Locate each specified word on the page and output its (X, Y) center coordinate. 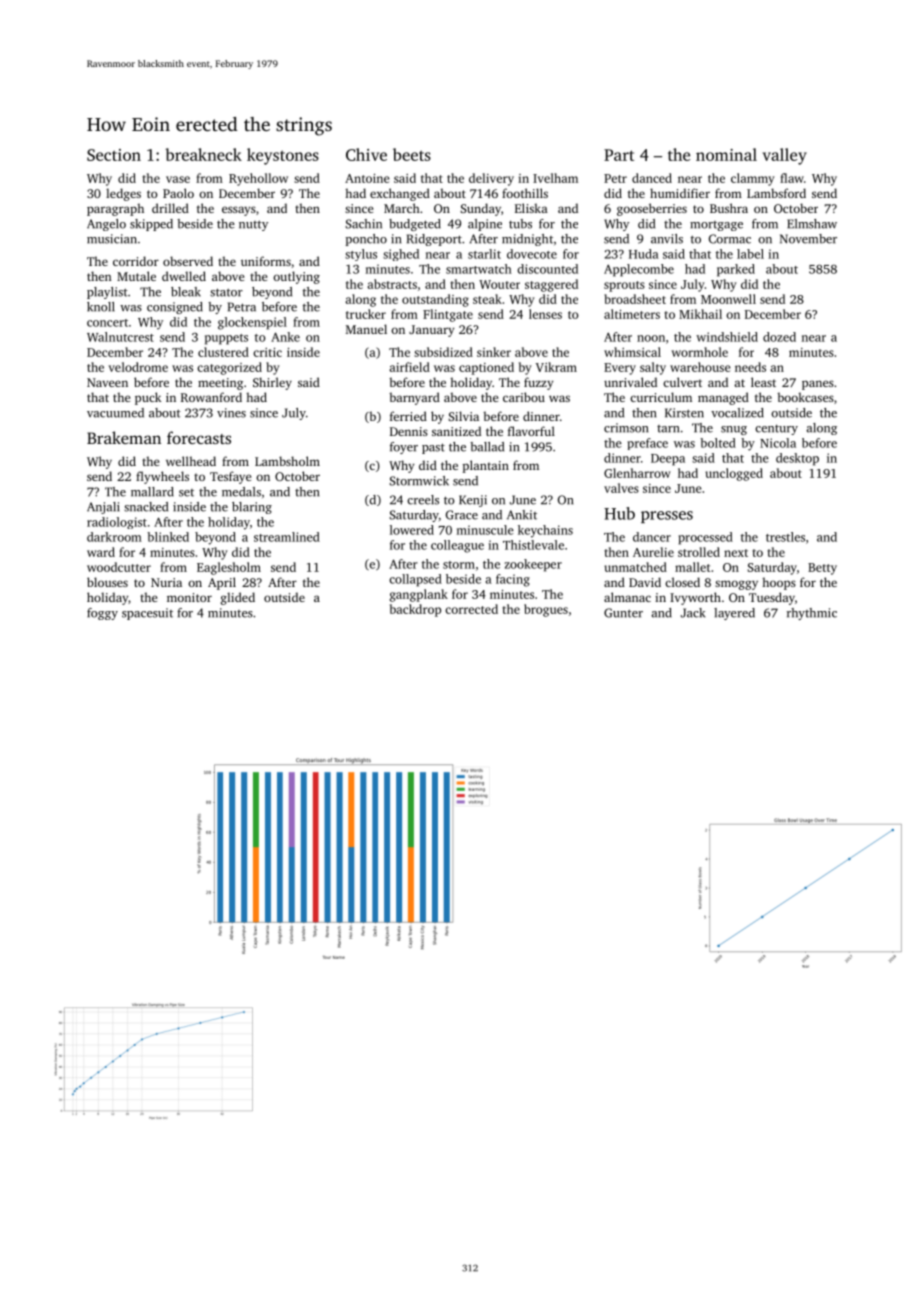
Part (619, 155)
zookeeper (533, 565)
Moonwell (728, 299)
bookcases (805, 397)
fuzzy (538, 383)
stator (226, 292)
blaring (252, 508)
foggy (102, 614)
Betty (822, 569)
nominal (726, 154)
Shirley (272, 383)
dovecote (532, 254)
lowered (412, 530)
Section (114, 155)
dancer (652, 537)
